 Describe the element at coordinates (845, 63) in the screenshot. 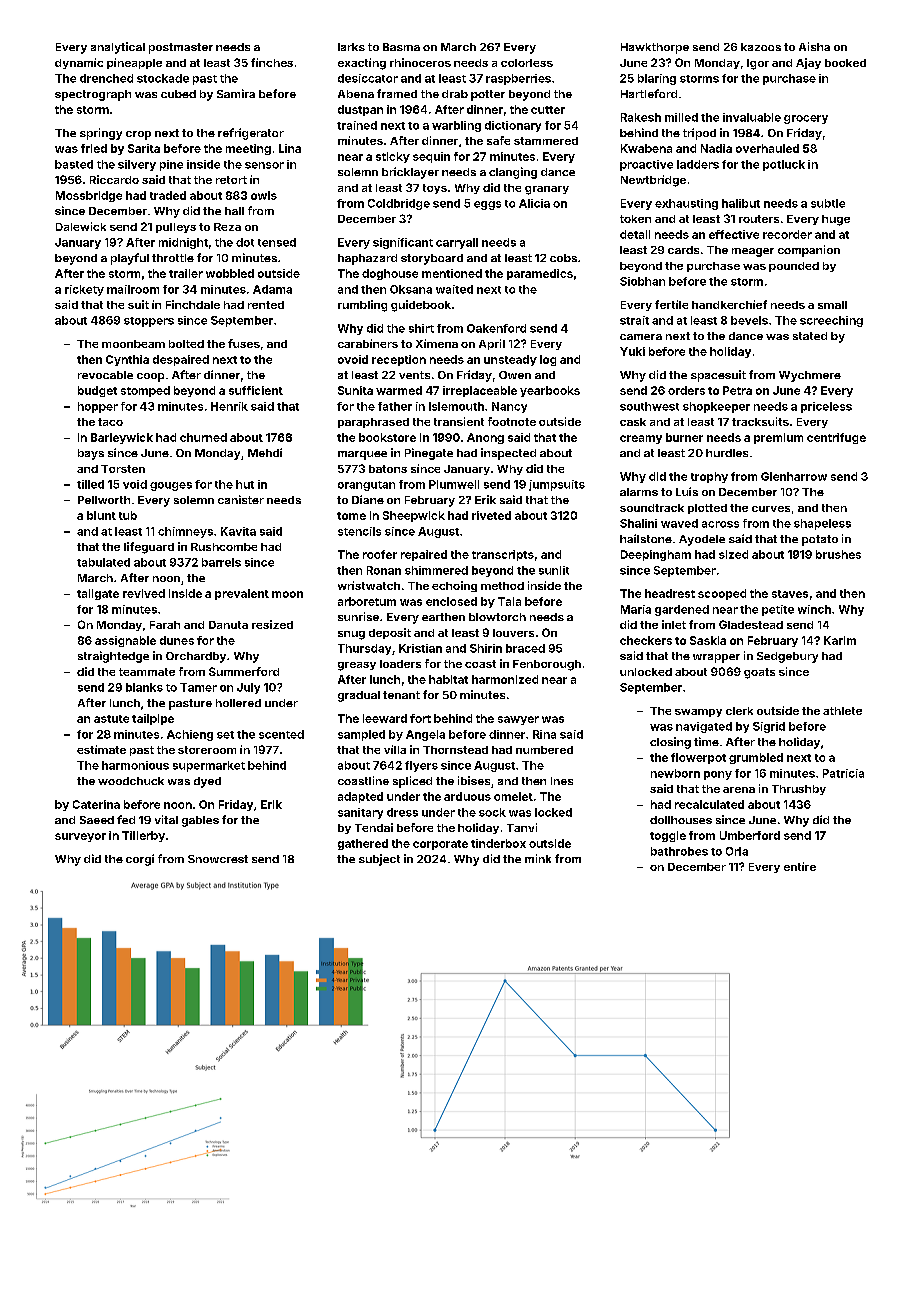

I see `booked` at that location.
